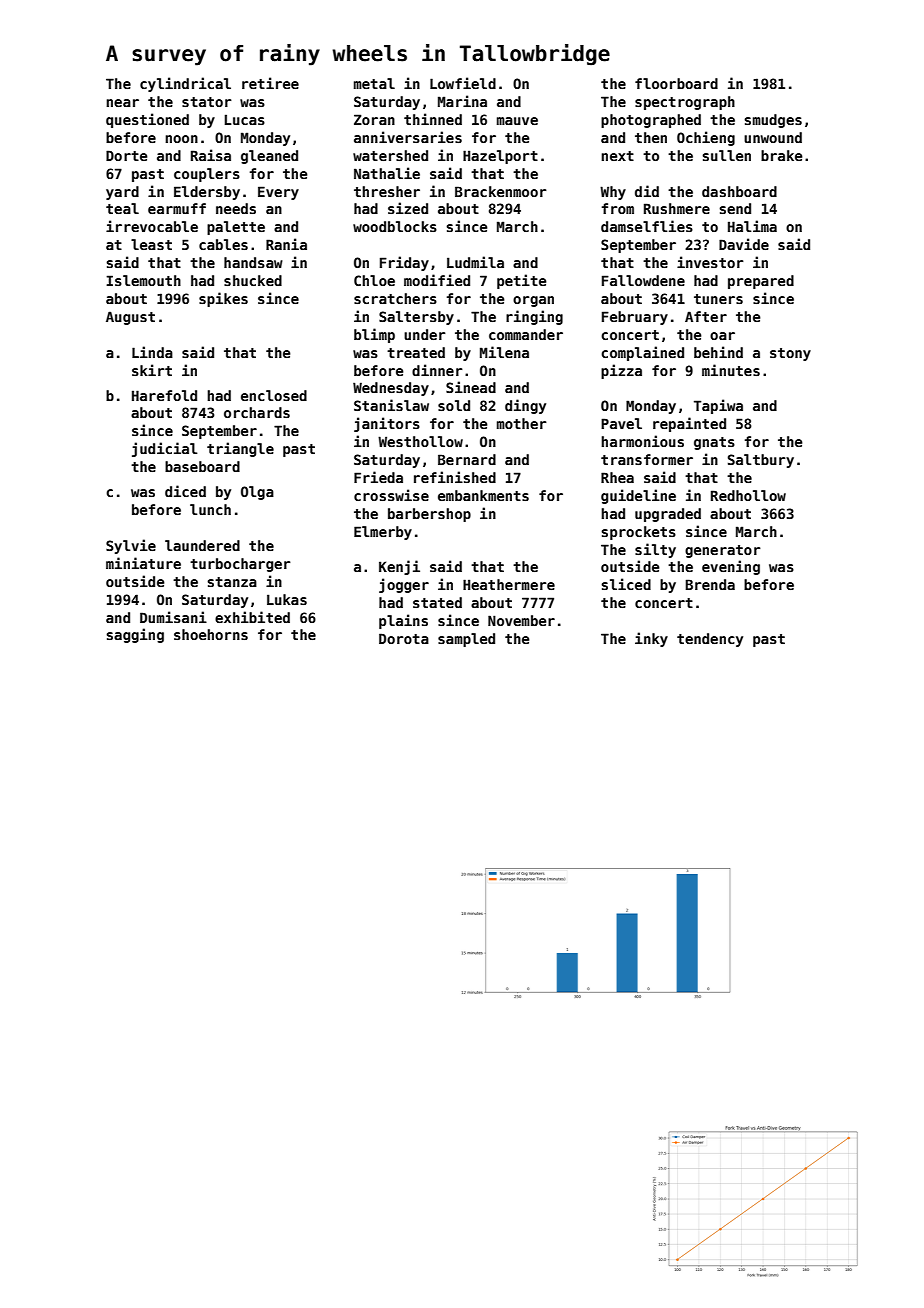 Image resolution: width=924 pixels, height=1308 pixels. What do you see at coordinates (501, 191) in the screenshot?
I see `Brackenmoor` at bounding box center [501, 191].
